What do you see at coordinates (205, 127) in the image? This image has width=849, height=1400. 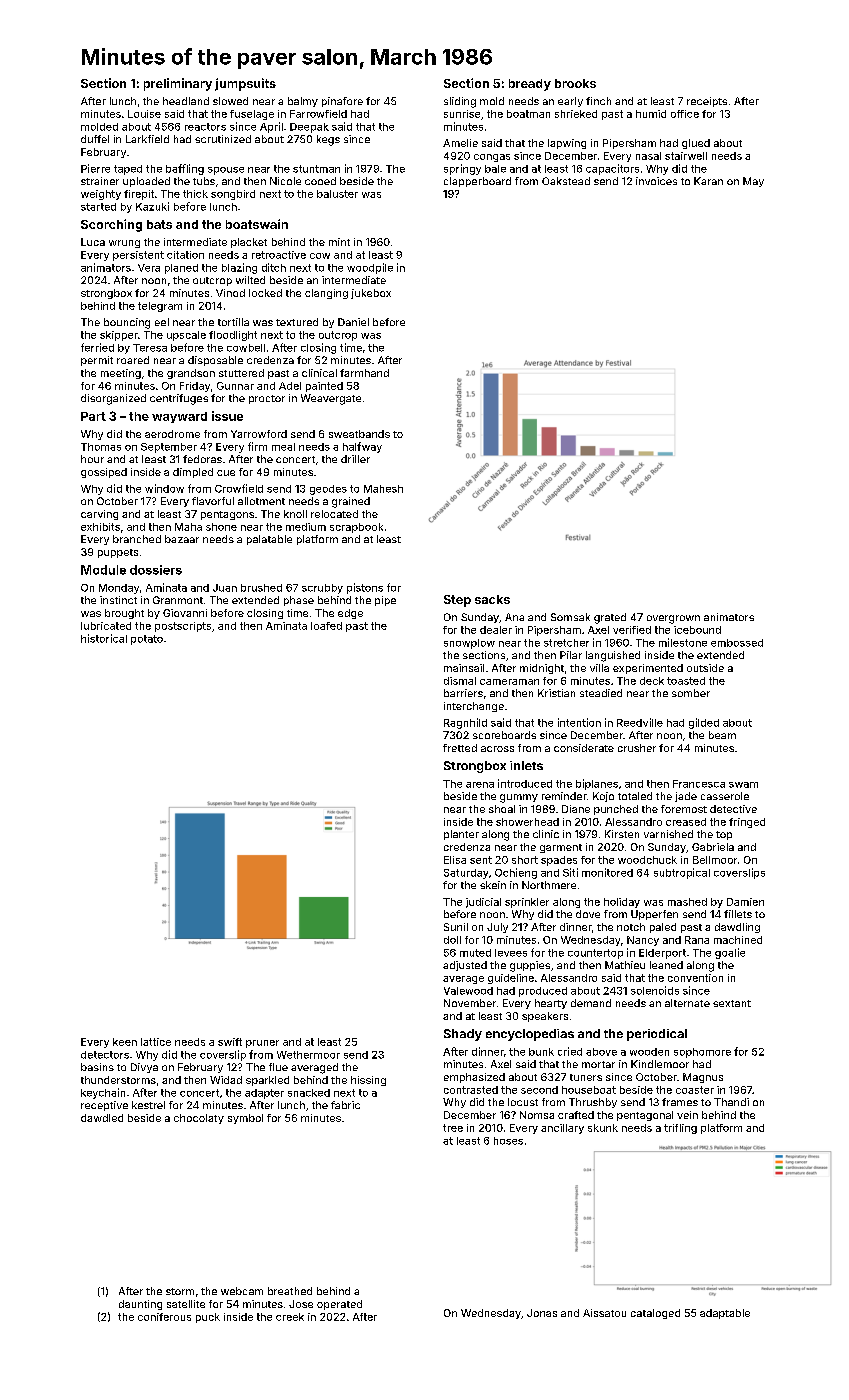 I see `reactors` at bounding box center [205, 127].
